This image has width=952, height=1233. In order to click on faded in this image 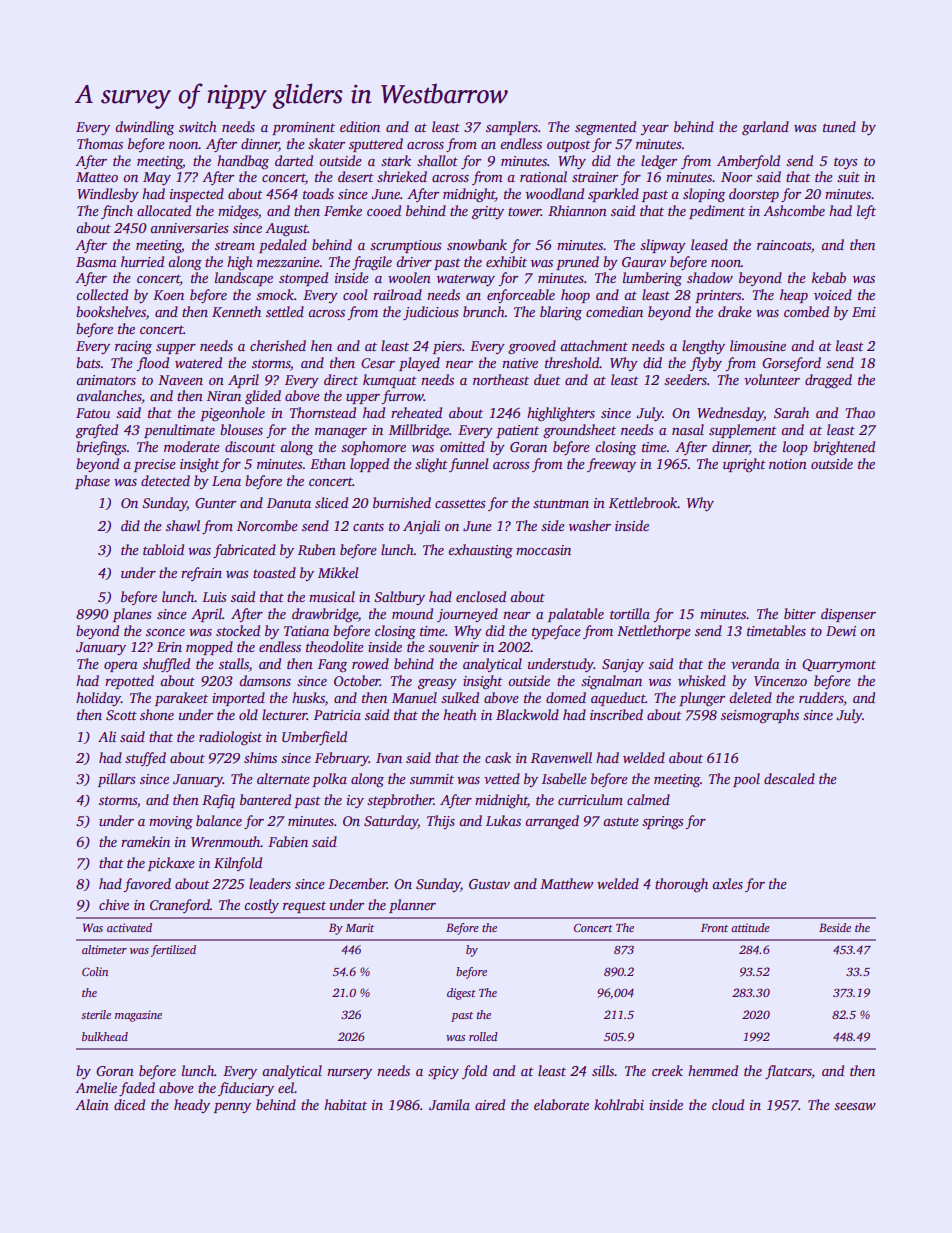, I will do `click(137, 1089)`.
